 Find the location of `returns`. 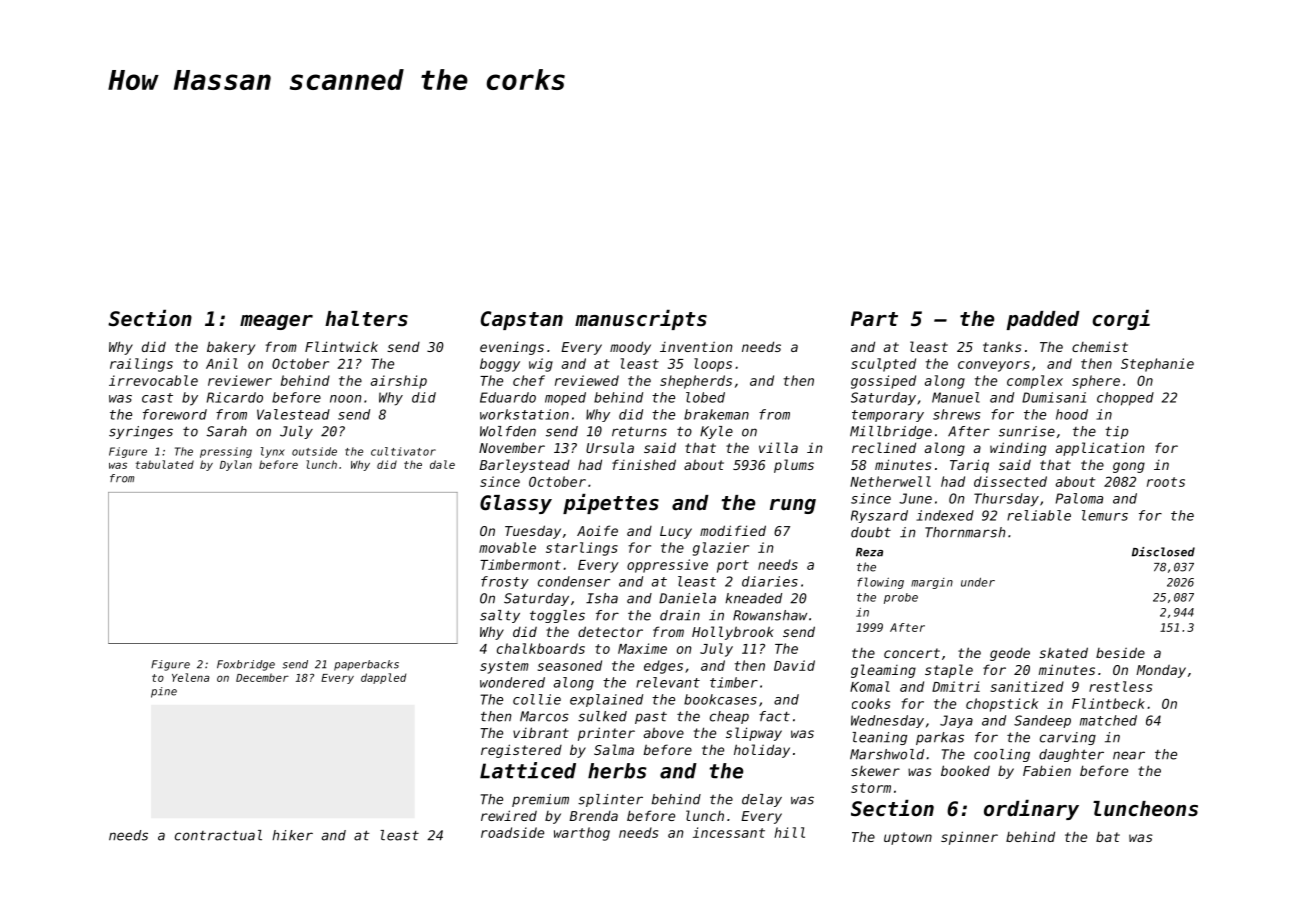

returns is located at coordinates (639, 432).
